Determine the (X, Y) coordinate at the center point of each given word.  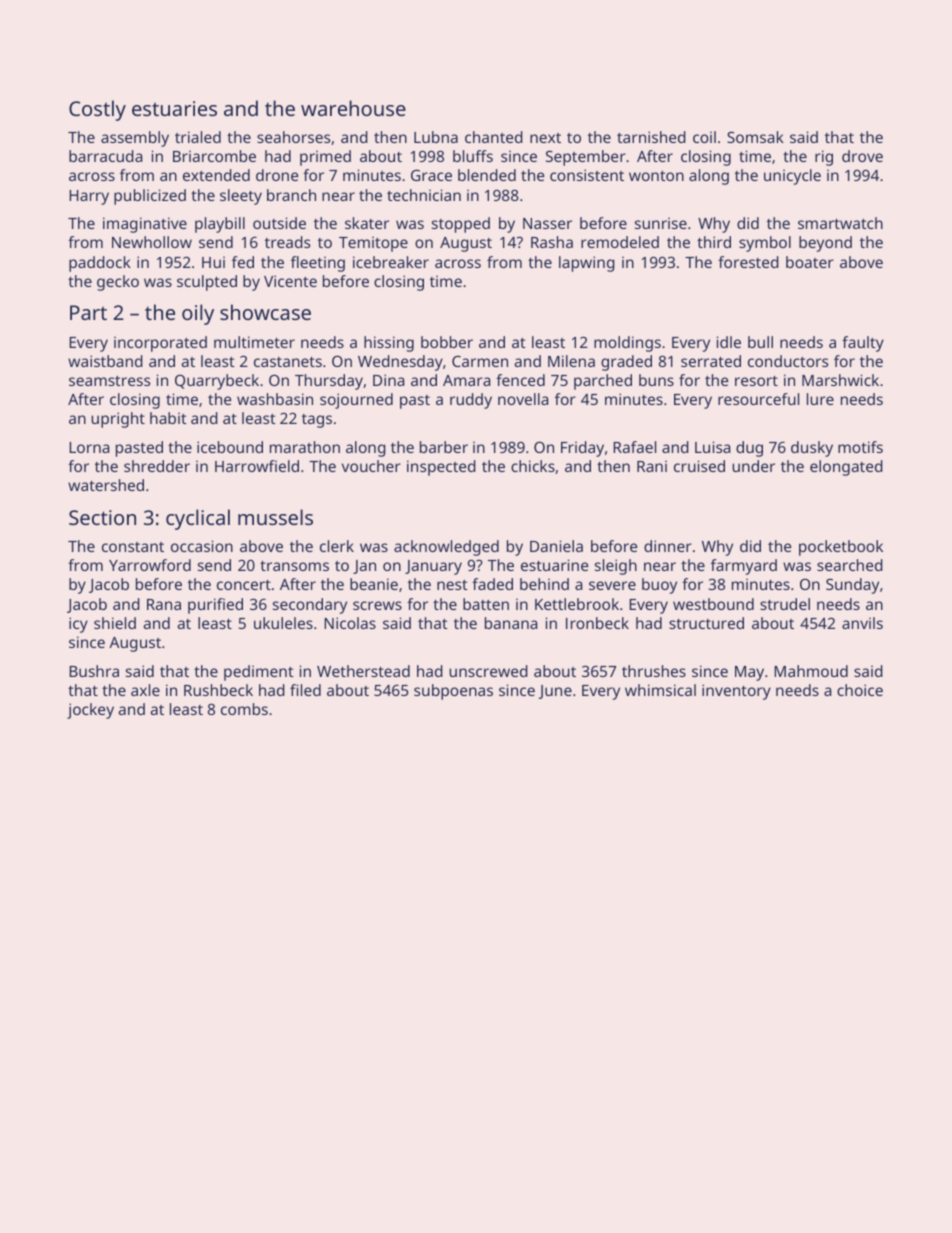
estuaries (174, 108)
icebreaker (391, 262)
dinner (668, 546)
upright (118, 420)
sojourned (356, 401)
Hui (213, 262)
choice (860, 690)
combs (244, 709)
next (545, 138)
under (753, 466)
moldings (627, 344)
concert (244, 585)
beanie (374, 584)
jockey (90, 711)
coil (704, 137)
